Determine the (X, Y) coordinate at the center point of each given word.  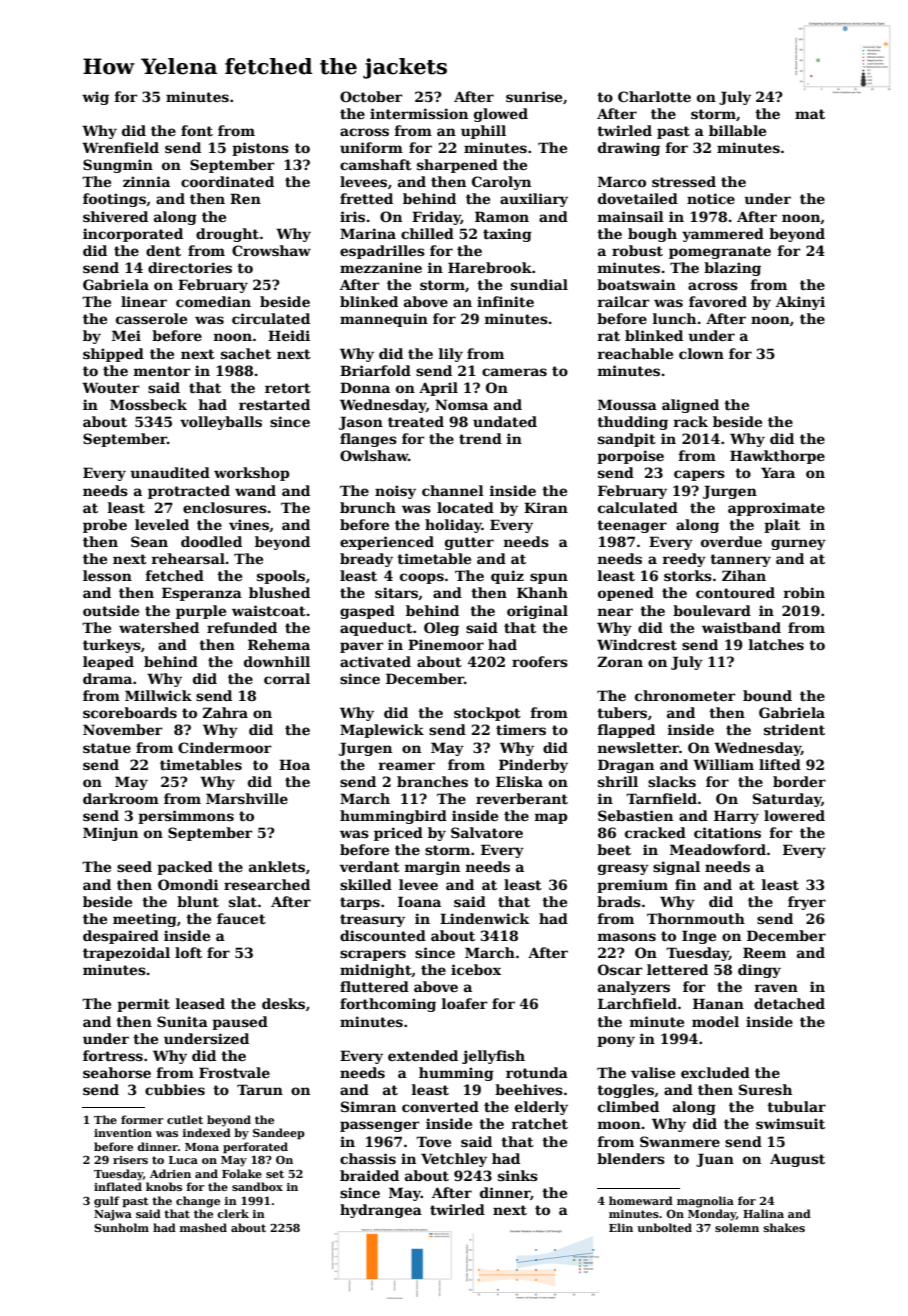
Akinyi (800, 303)
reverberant (522, 798)
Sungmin (118, 166)
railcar (623, 301)
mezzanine (381, 267)
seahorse (117, 1072)
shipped (113, 355)
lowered (794, 815)
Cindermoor (224, 747)
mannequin (384, 320)
